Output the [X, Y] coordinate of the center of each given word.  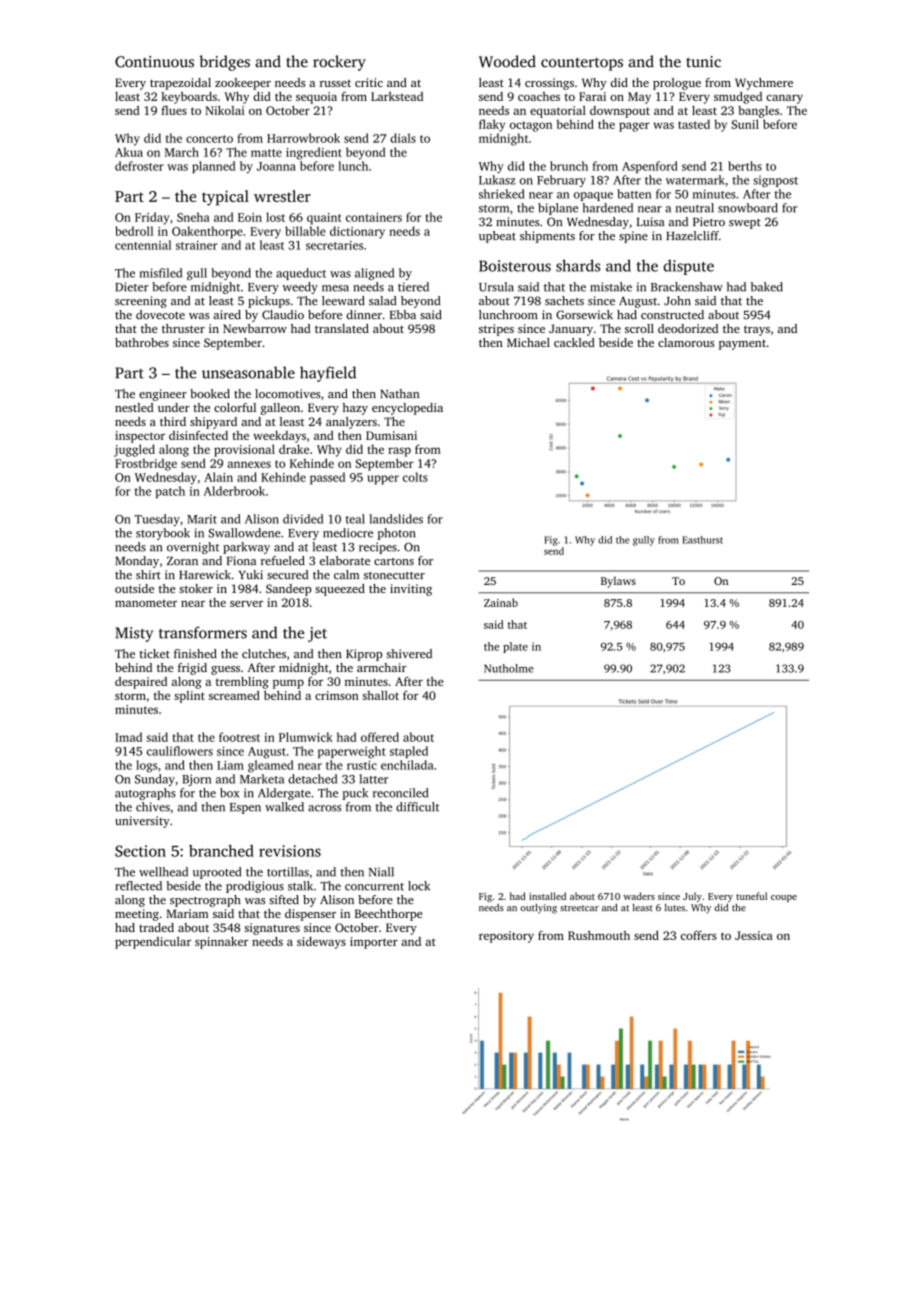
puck [355, 794]
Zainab [501, 602]
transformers [203, 632]
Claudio [283, 315]
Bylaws [618, 582]
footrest [239, 737]
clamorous [686, 342]
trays [757, 330]
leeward [343, 301]
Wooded [507, 61]
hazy [355, 409]
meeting [137, 915]
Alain [218, 477]
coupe [784, 898]
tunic [703, 62]
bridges [224, 63]
